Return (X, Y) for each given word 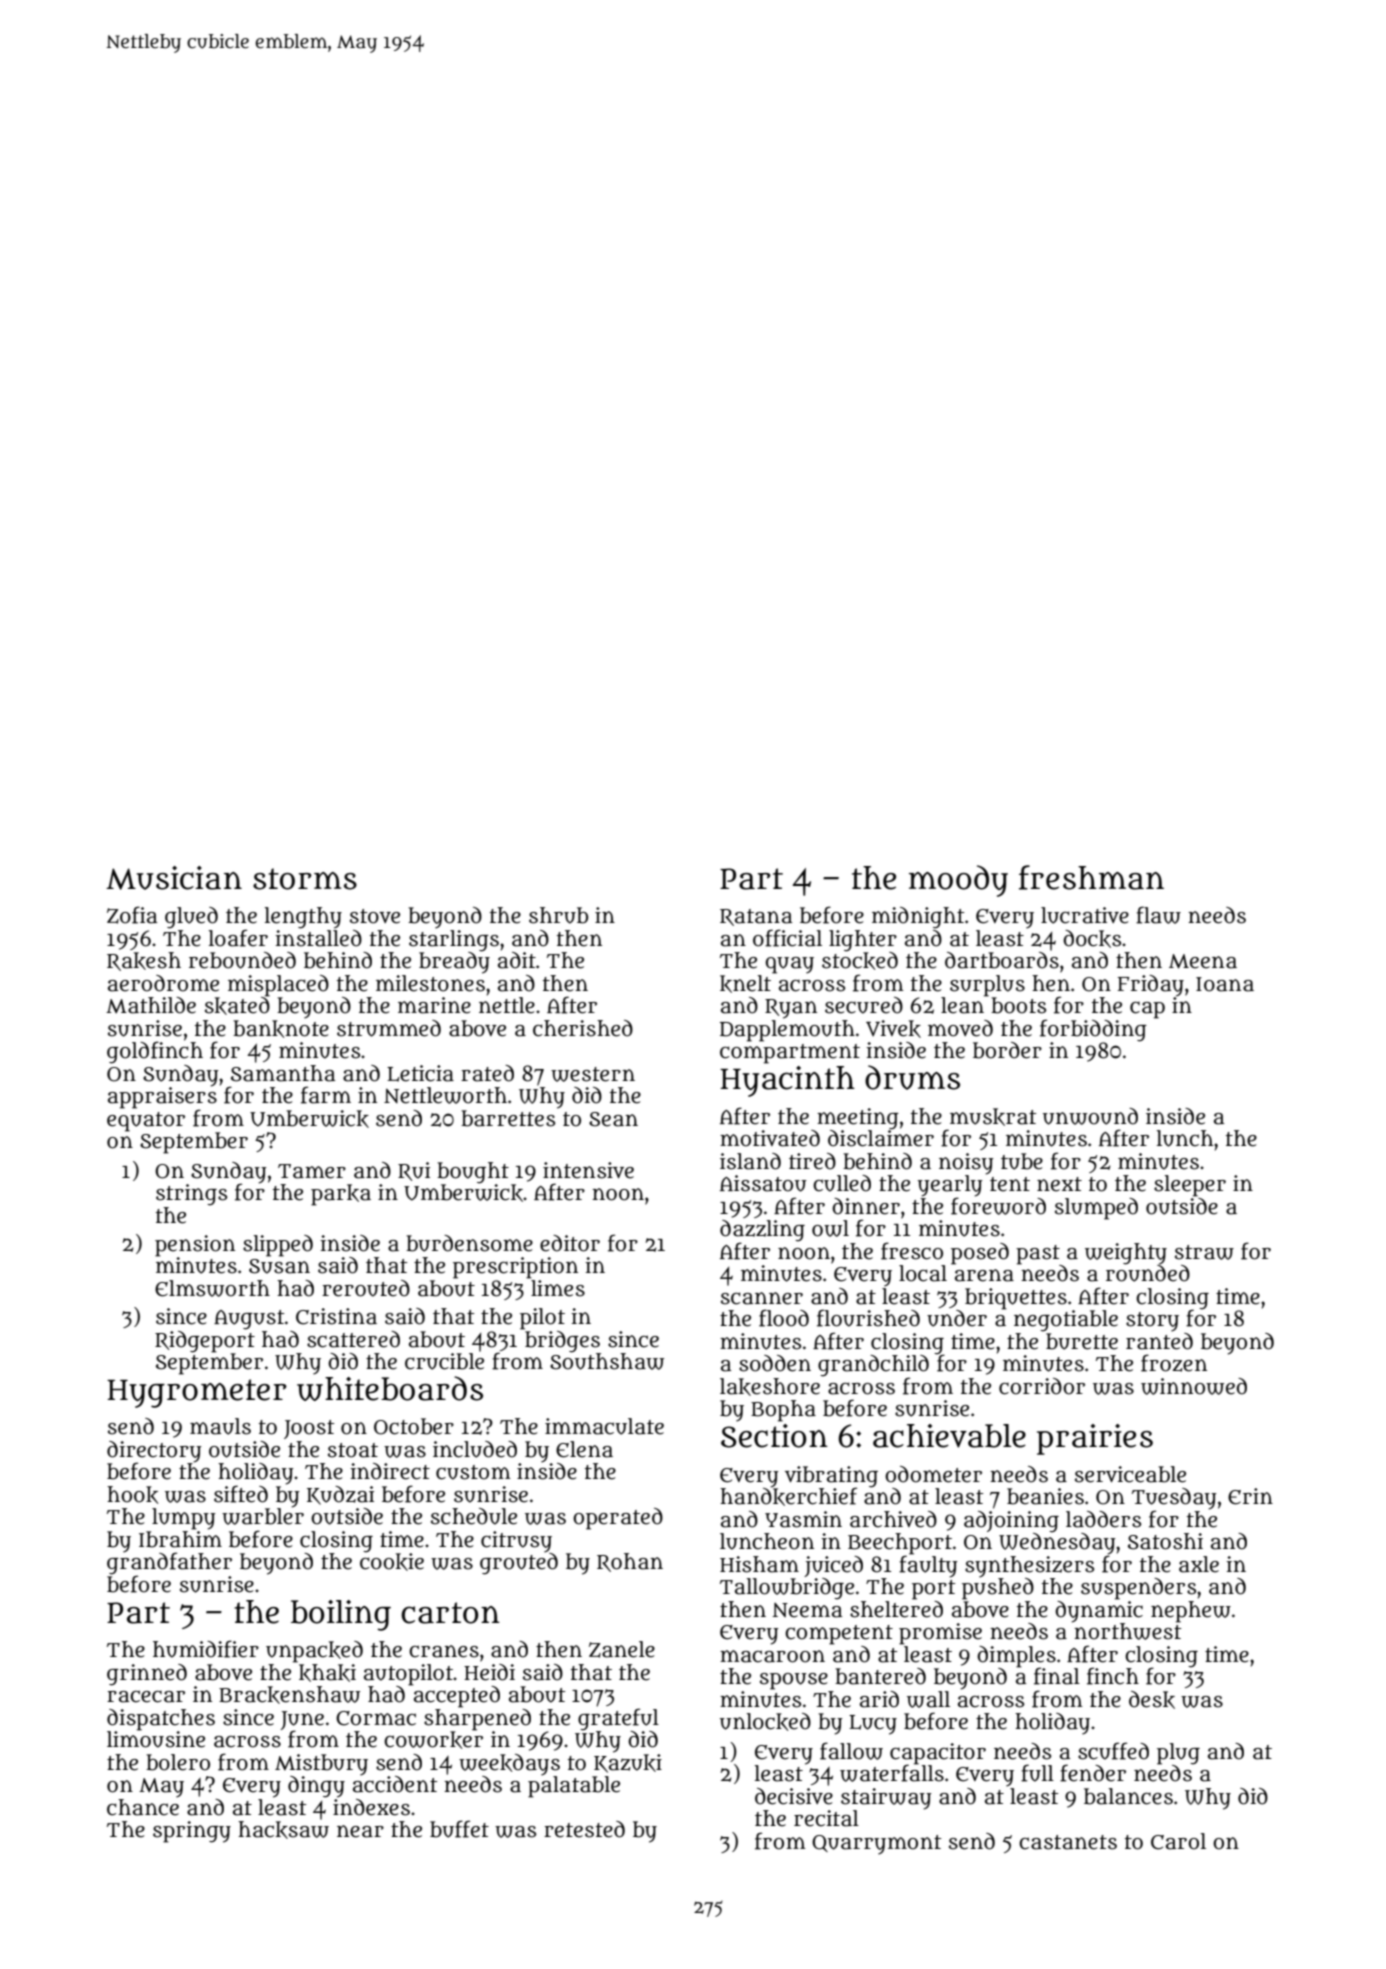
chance (143, 1807)
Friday (1151, 986)
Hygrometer (197, 1393)
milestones (430, 983)
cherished (583, 1028)
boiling (341, 1615)
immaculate (604, 1426)
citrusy (516, 1542)
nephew (1191, 1612)
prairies (1095, 1439)
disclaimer (881, 1138)
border (1007, 1050)
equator (146, 1122)
